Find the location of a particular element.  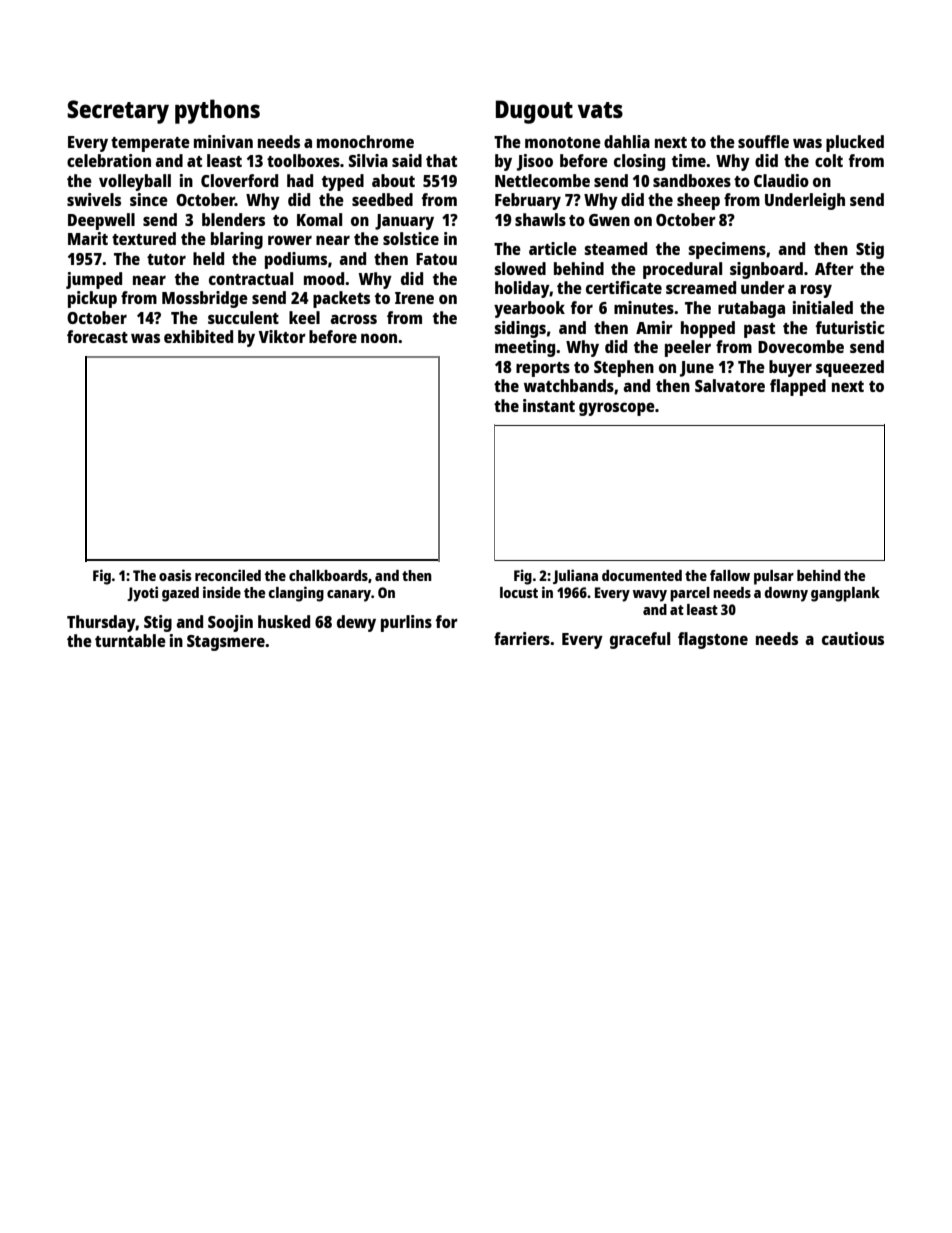

reconciled is located at coordinates (228, 575).
